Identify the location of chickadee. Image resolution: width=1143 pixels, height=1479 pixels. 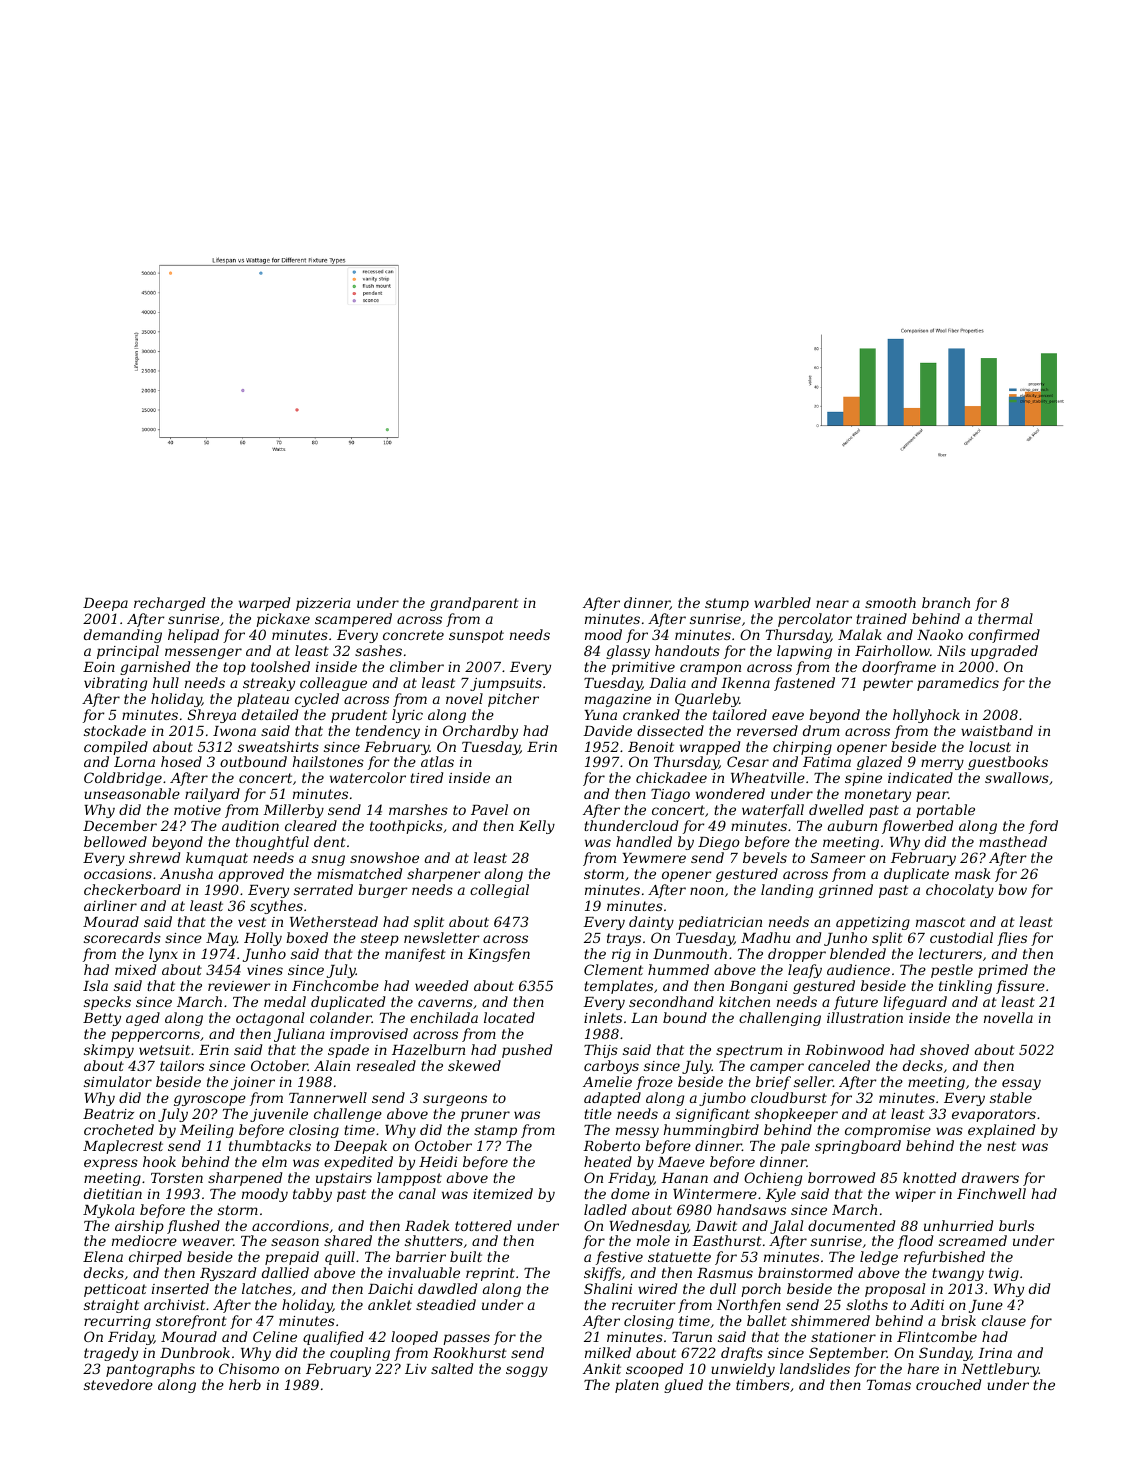
(671, 777).
